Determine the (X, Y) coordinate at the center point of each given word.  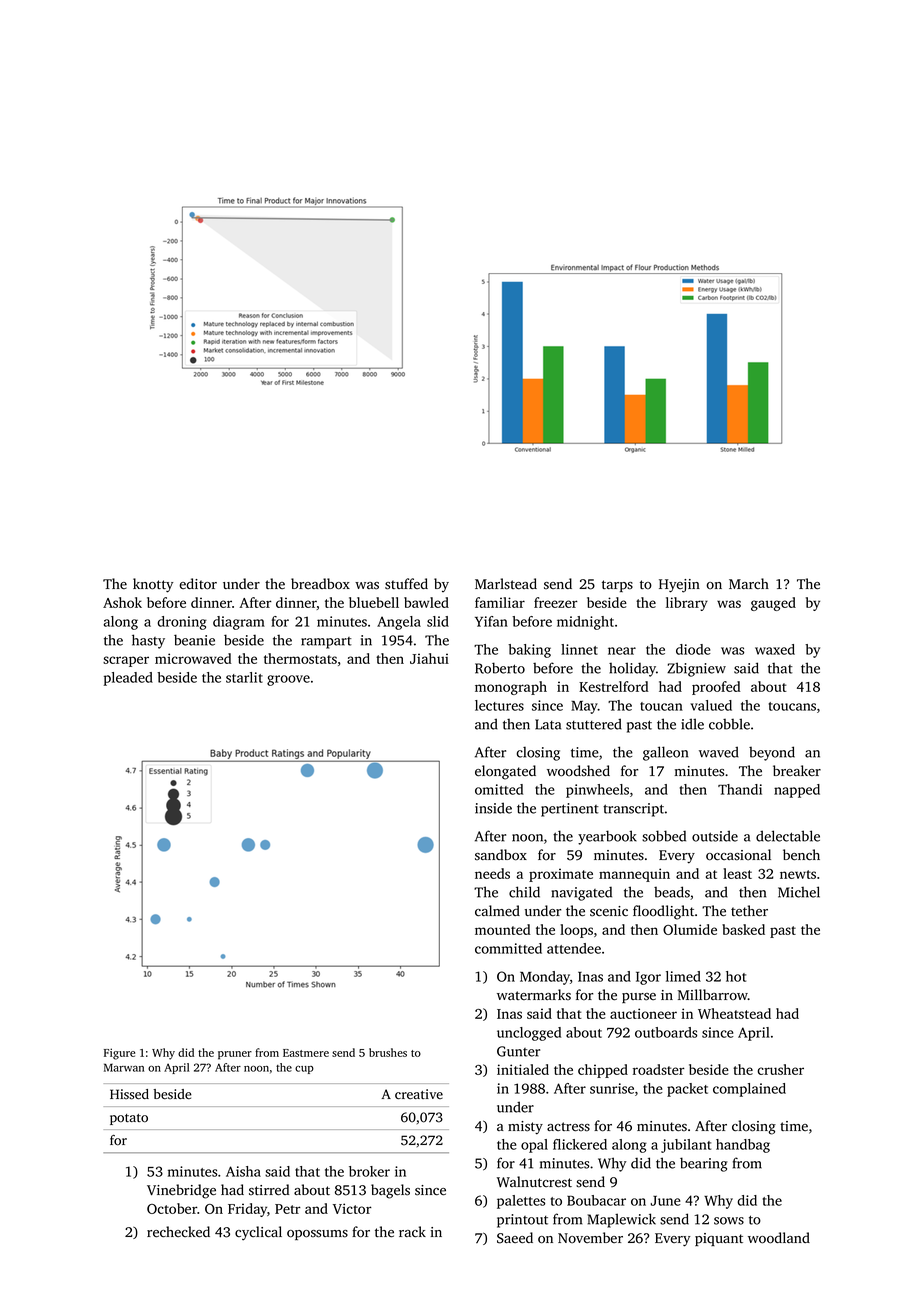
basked (743, 929)
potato (129, 1119)
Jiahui (429, 658)
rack (412, 1231)
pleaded (128, 679)
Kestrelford (614, 686)
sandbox (501, 855)
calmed (497, 910)
